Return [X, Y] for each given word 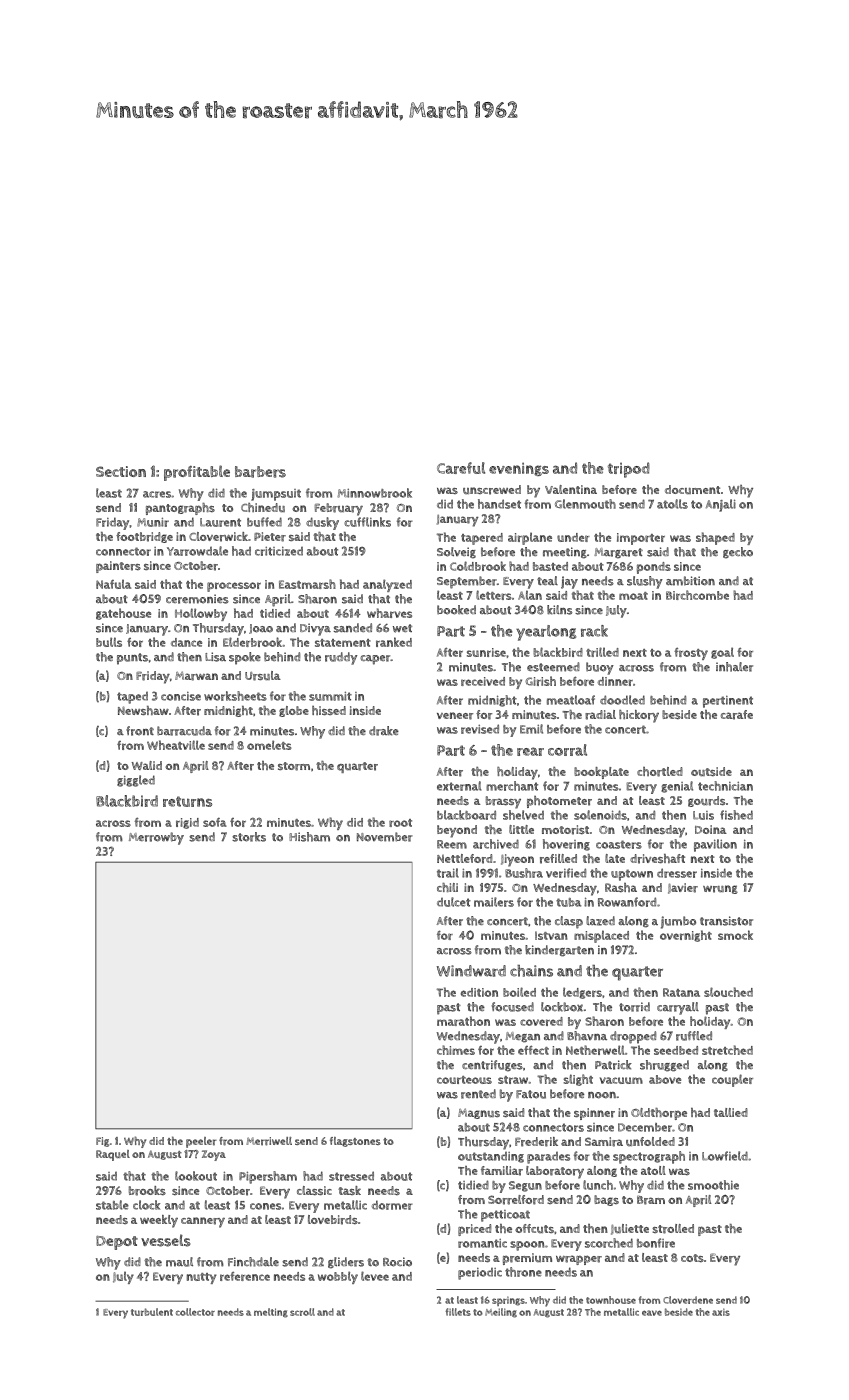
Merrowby [156, 838]
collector [195, 1312]
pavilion [715, 845]
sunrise [486, 652]
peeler [201, 1142]
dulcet [454, 902]
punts [132, 659]
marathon [463, 1021]
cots [692, 1258]
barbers [260, 472]
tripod [629, 470]
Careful [461, 468]
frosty [691, 654]
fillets [458, 1312]
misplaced [601, 936]
